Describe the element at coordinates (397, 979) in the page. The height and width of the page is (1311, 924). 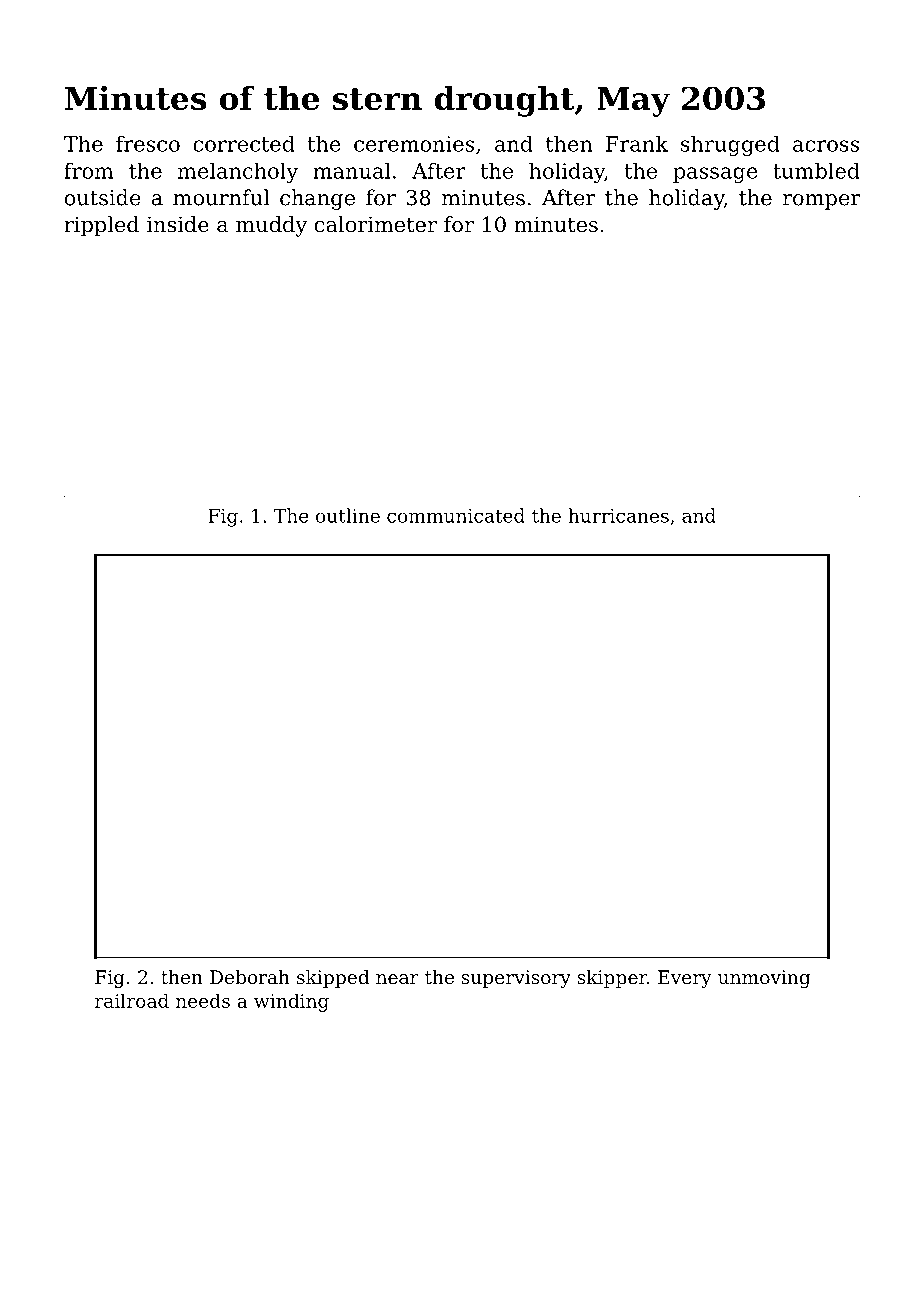
I see `near` at that location.
